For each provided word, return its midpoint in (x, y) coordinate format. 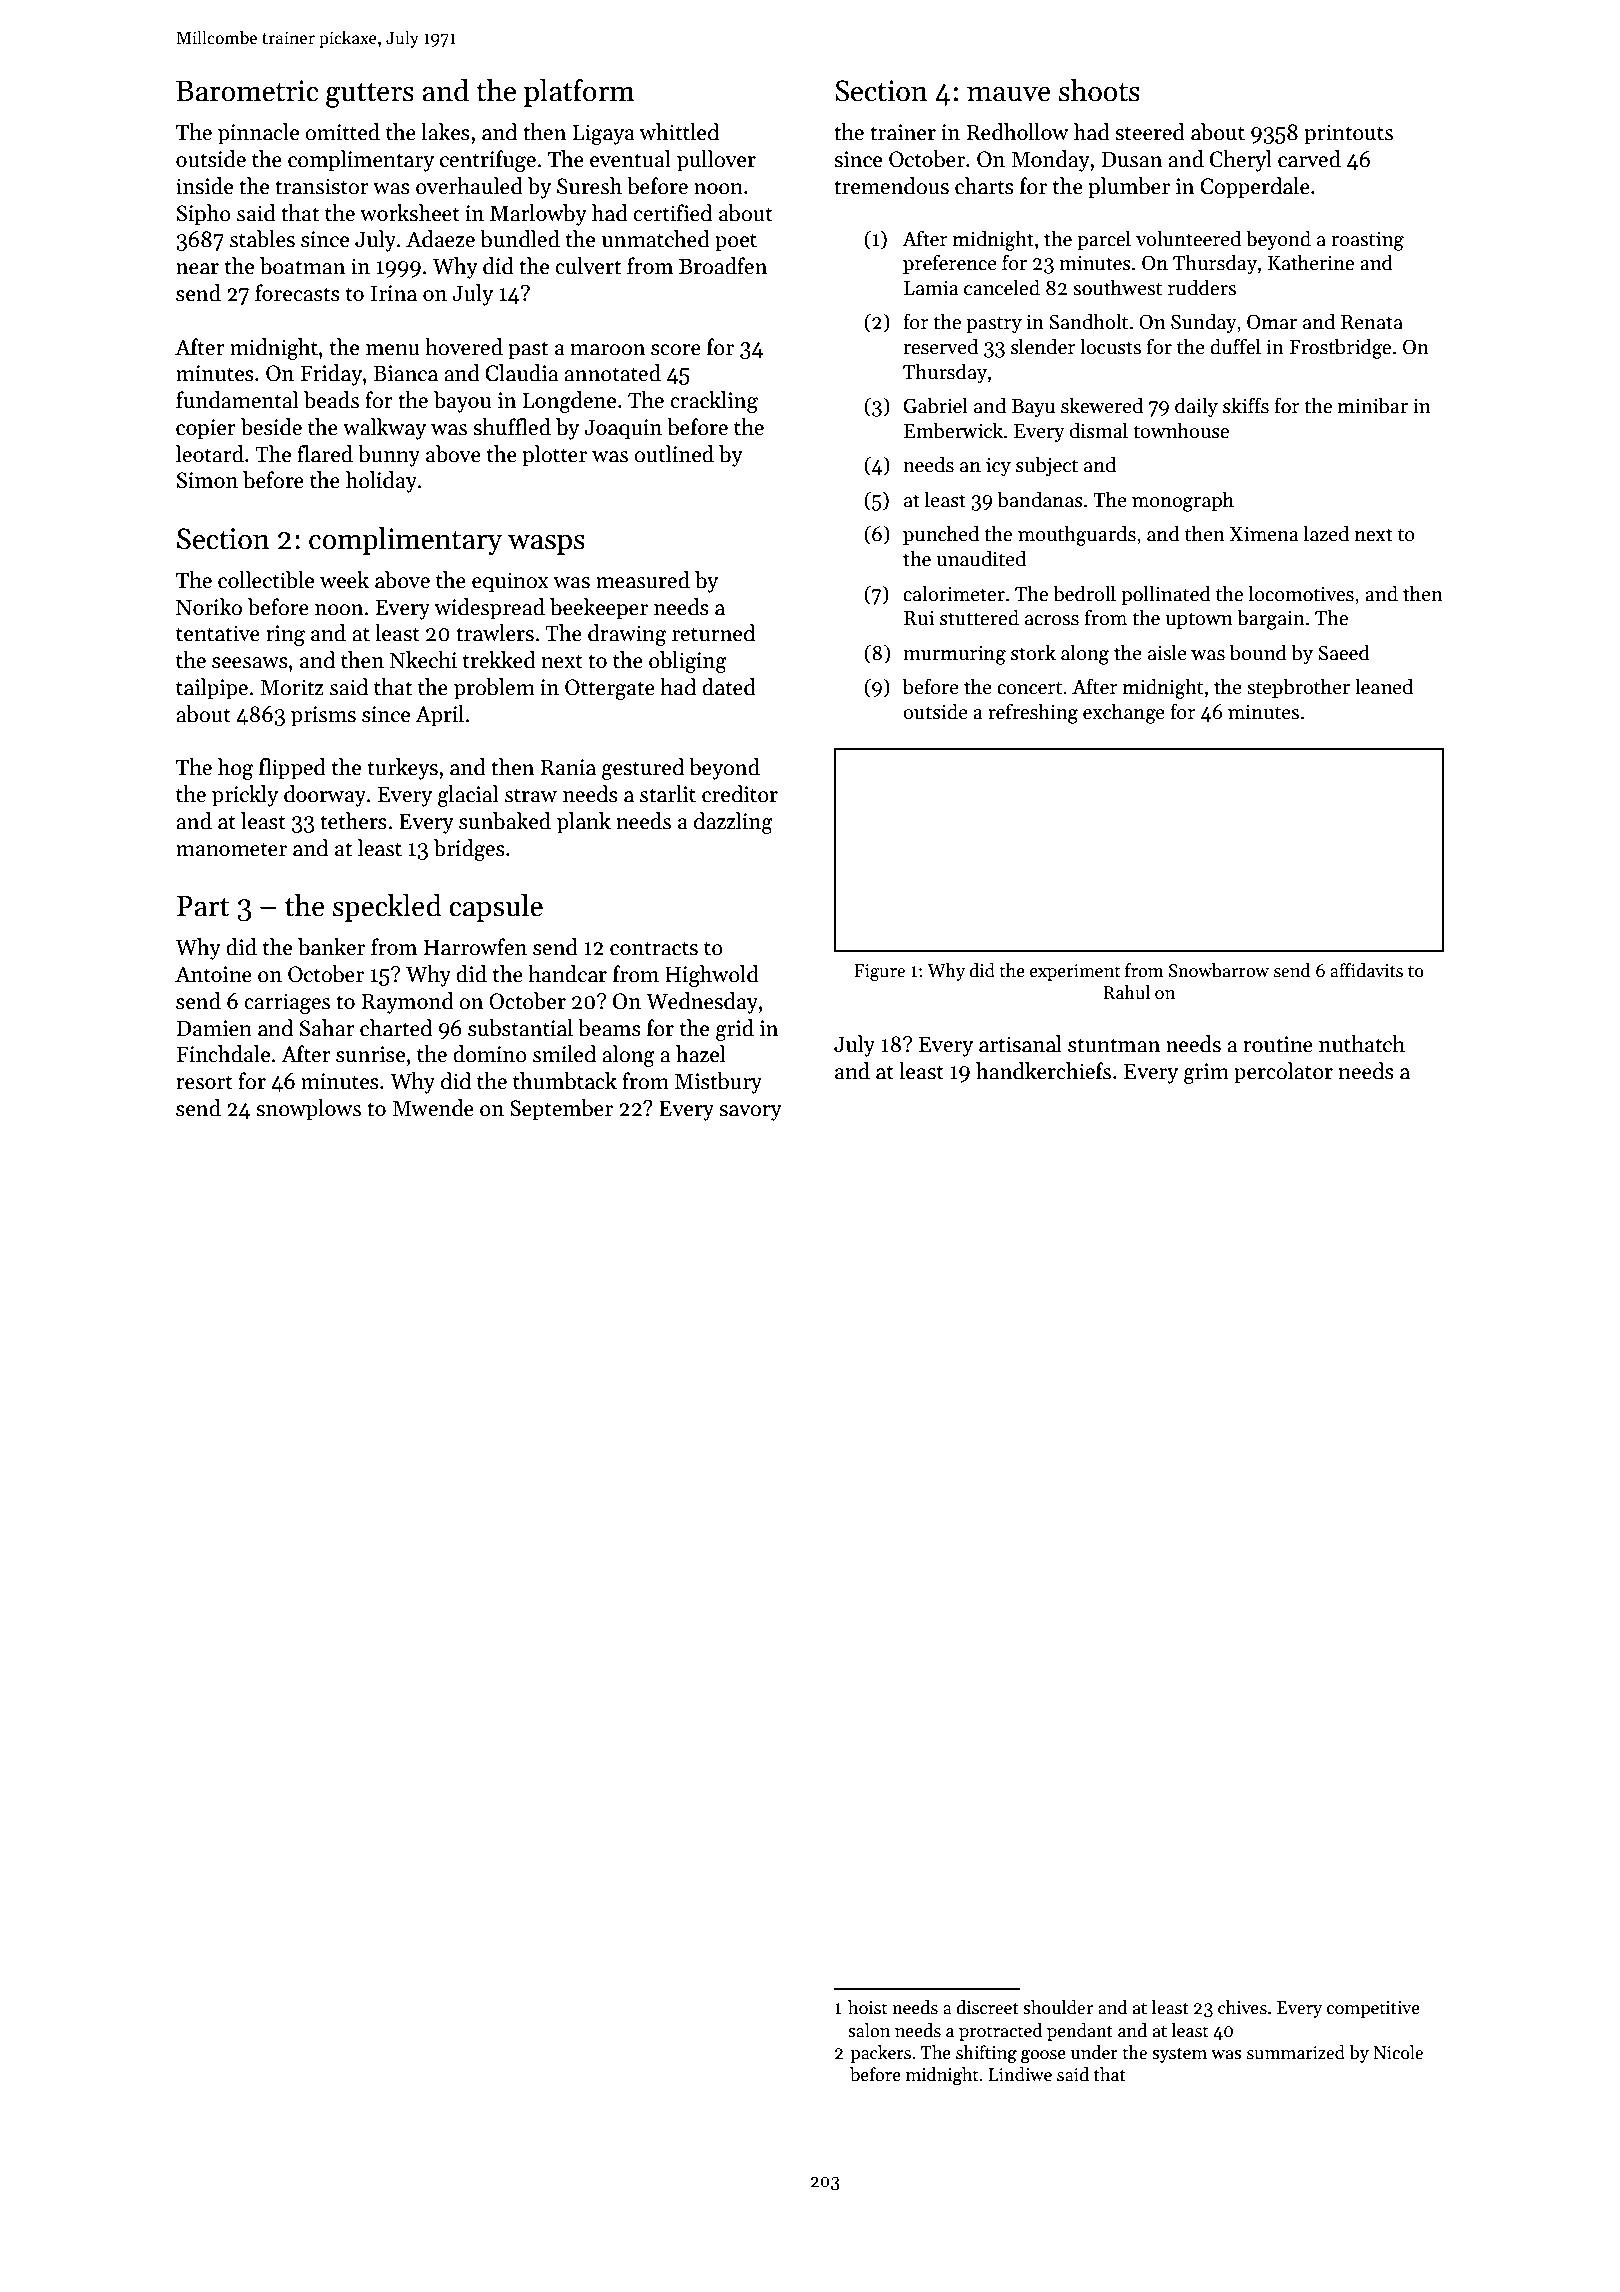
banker (331, 947)
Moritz (292, 687)
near (197, 269)
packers (880, 2054)
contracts (654, 948)
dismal (1099, 430)
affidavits (1366, 970)
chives (1242, 2007)
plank (584, 823)
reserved (940, 346)
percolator (1283, 1073)
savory (750, 1113)
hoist (867, 2007)
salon (869, 2030)
